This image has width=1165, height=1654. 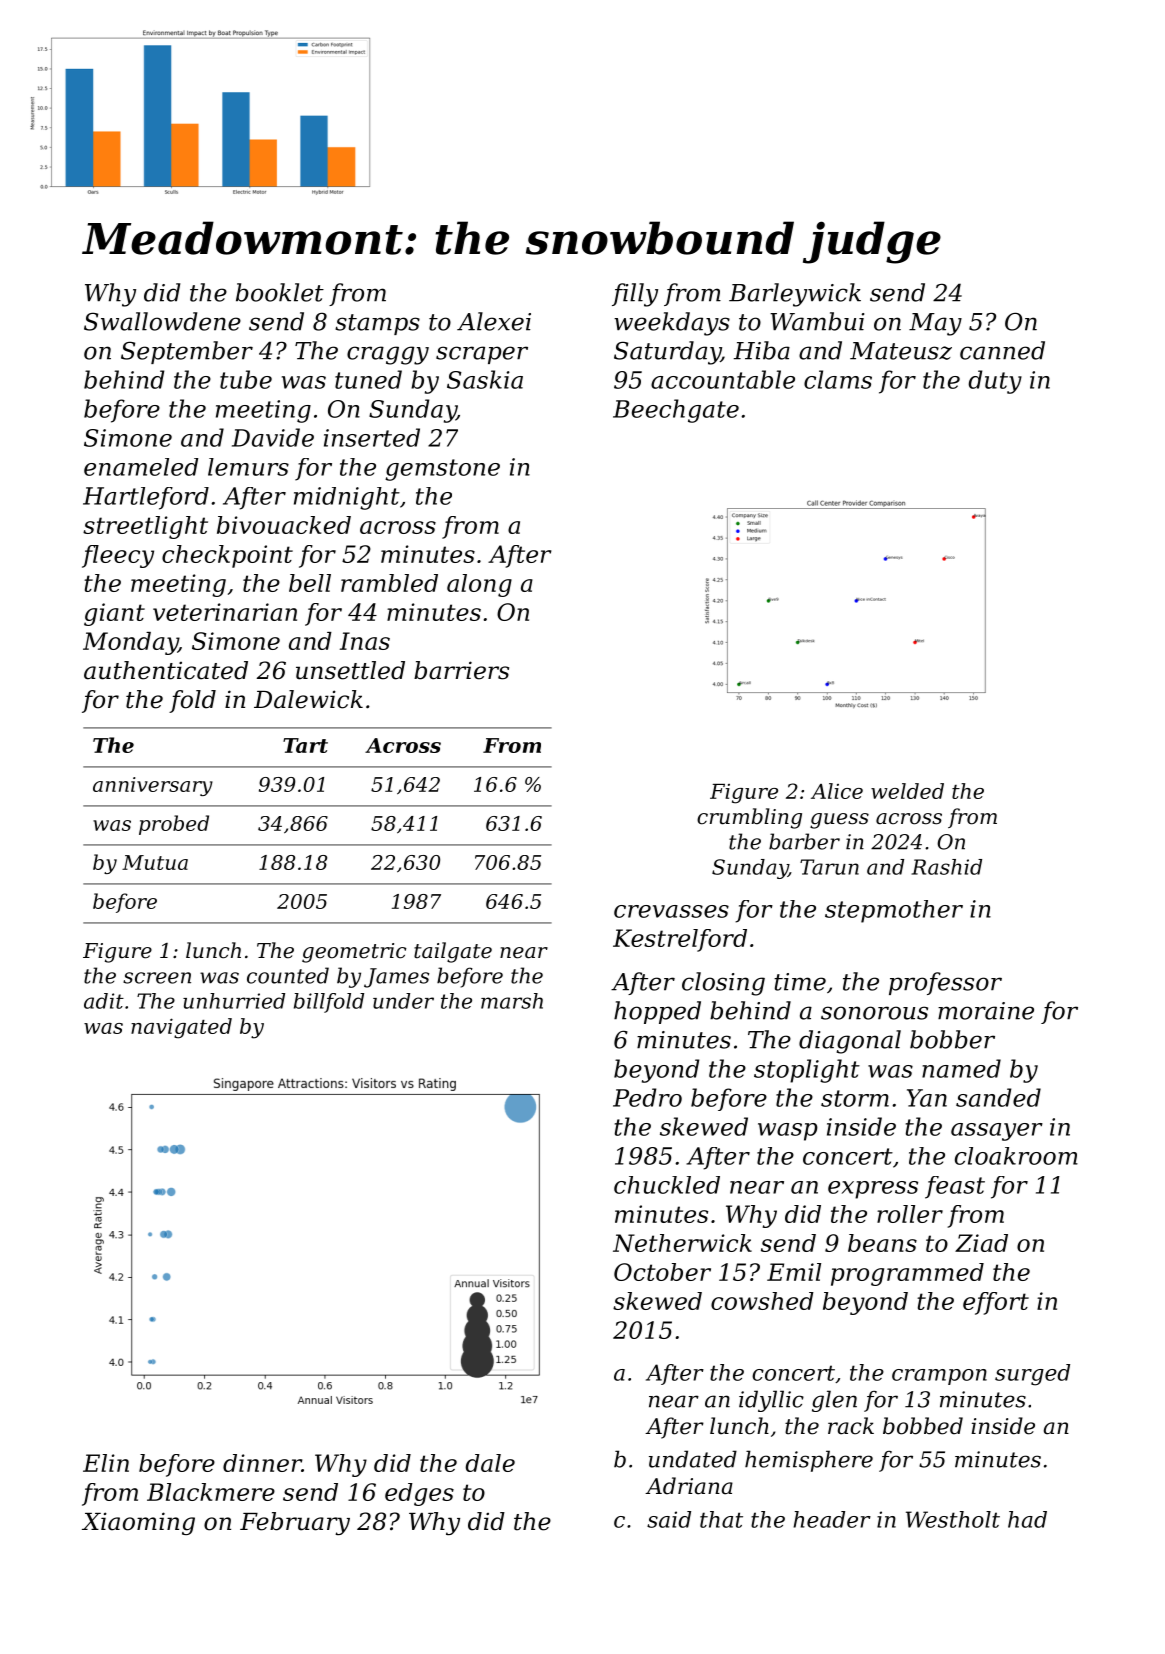 I want to click on Beechgate, so click(x=676, y=411).
